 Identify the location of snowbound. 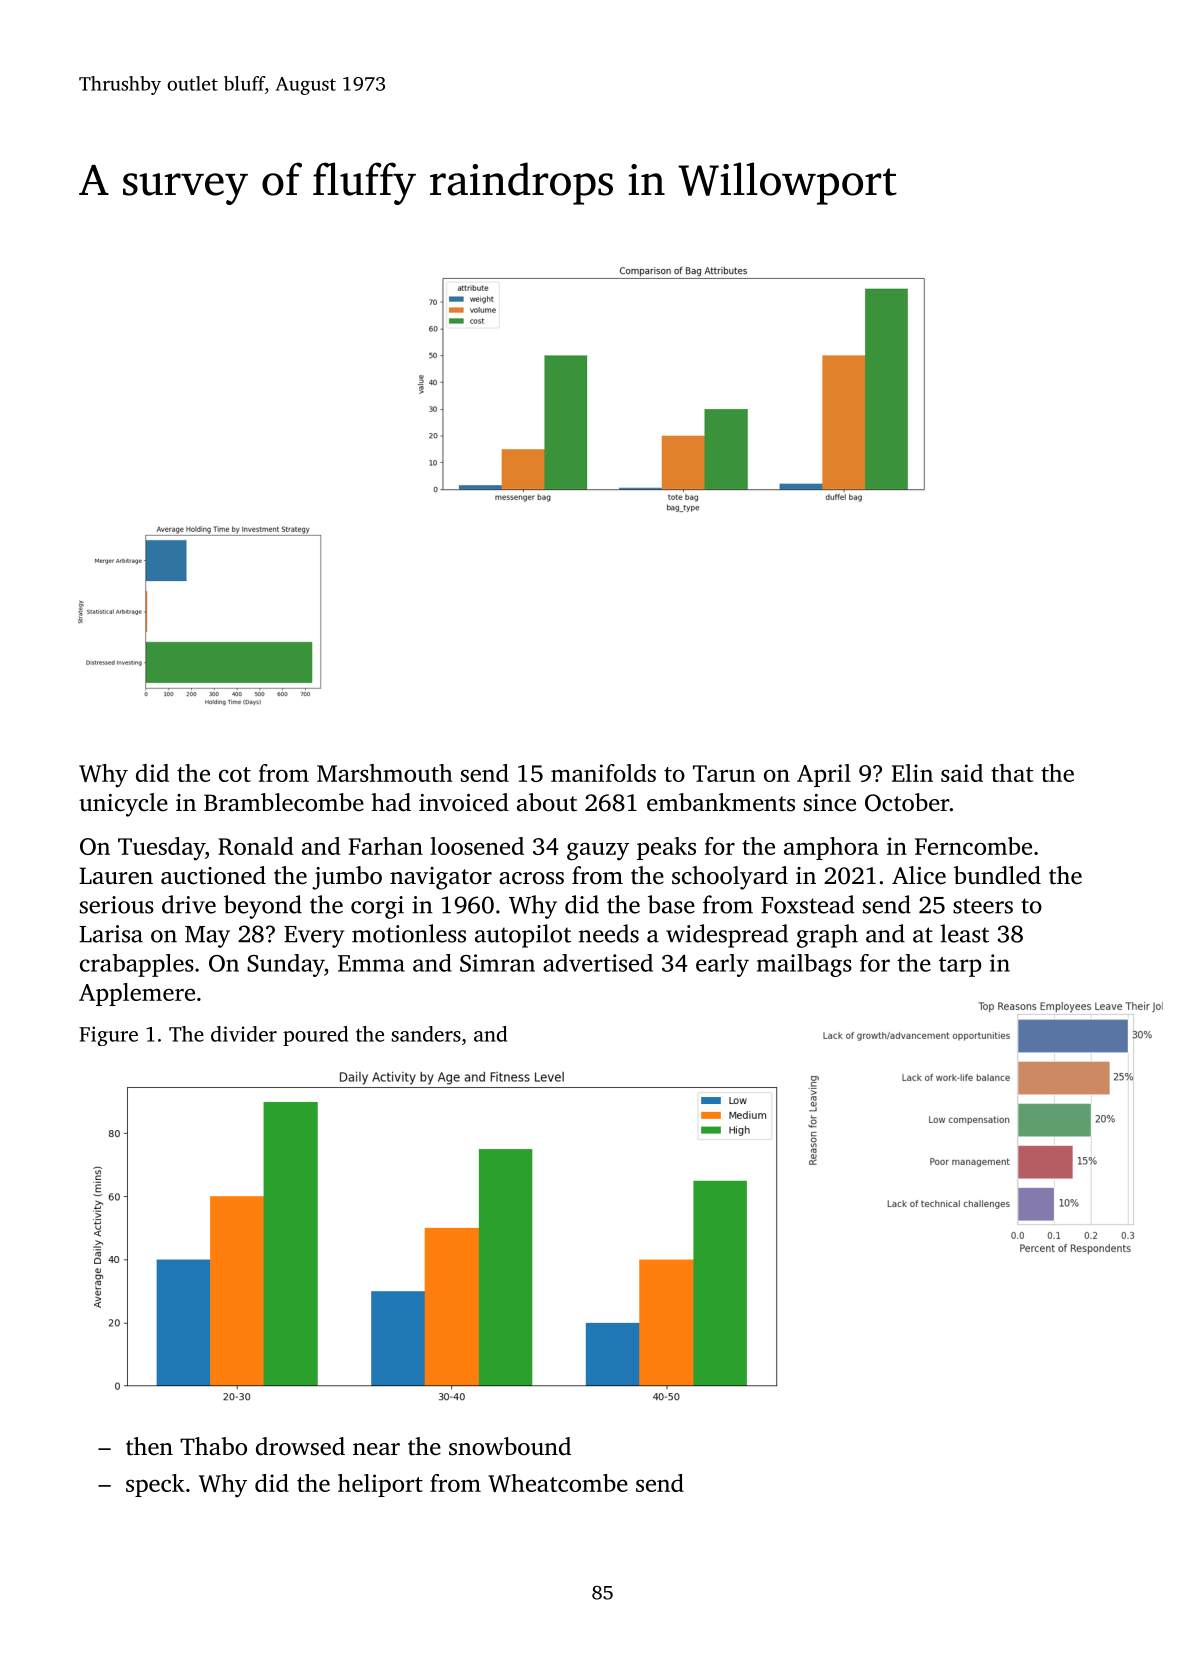
(510, 1446).
